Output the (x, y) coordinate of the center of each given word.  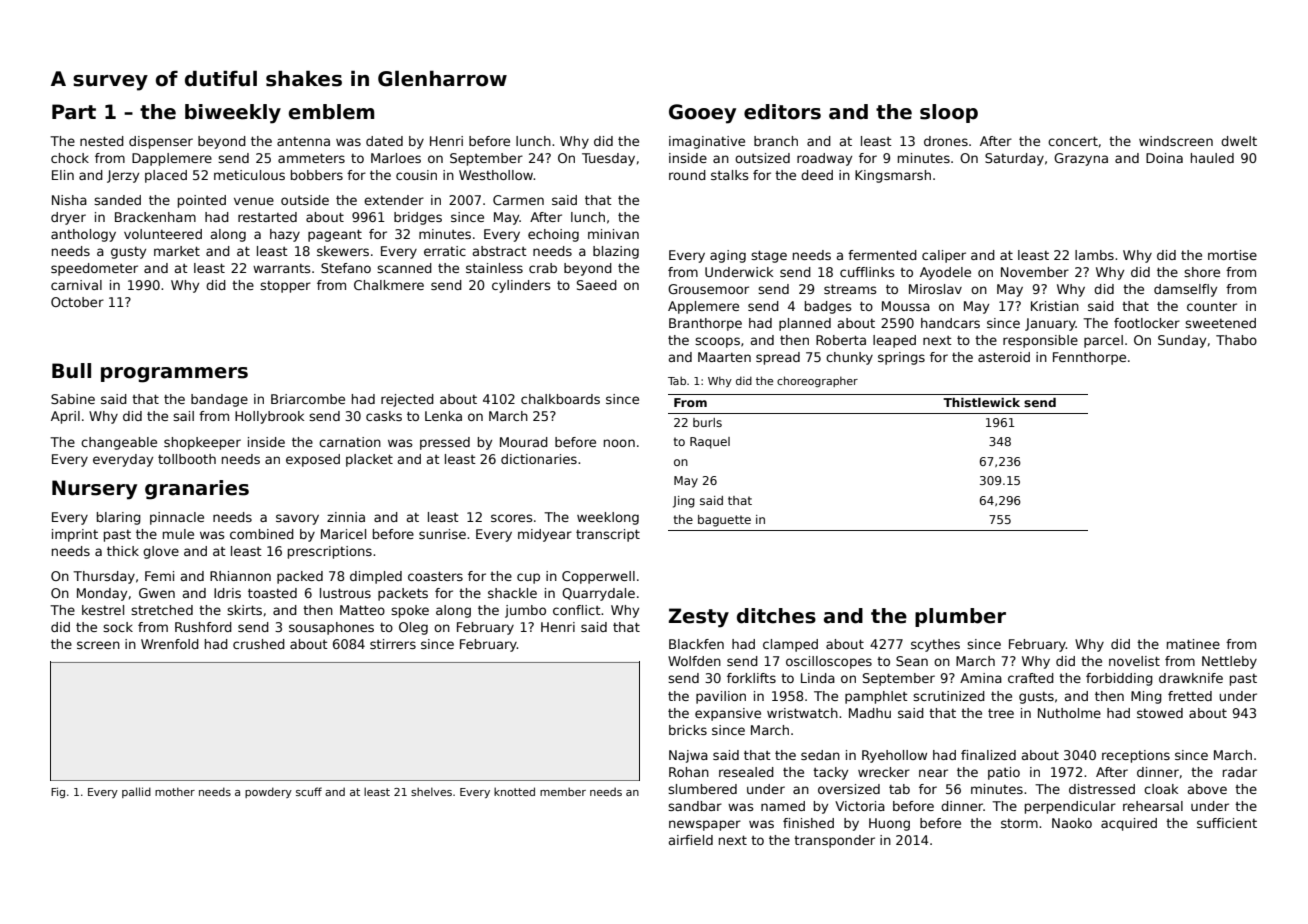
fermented (882, 255)
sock (118, 627)
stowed (1160, 713)
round (687, 175)
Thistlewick (981, 402)
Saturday (1014, 159)
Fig (58, 792)
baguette (724, 521)
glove (161, 552)
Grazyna (1081, 159)
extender (394, 200)
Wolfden (694, 661)
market (177, 251)
